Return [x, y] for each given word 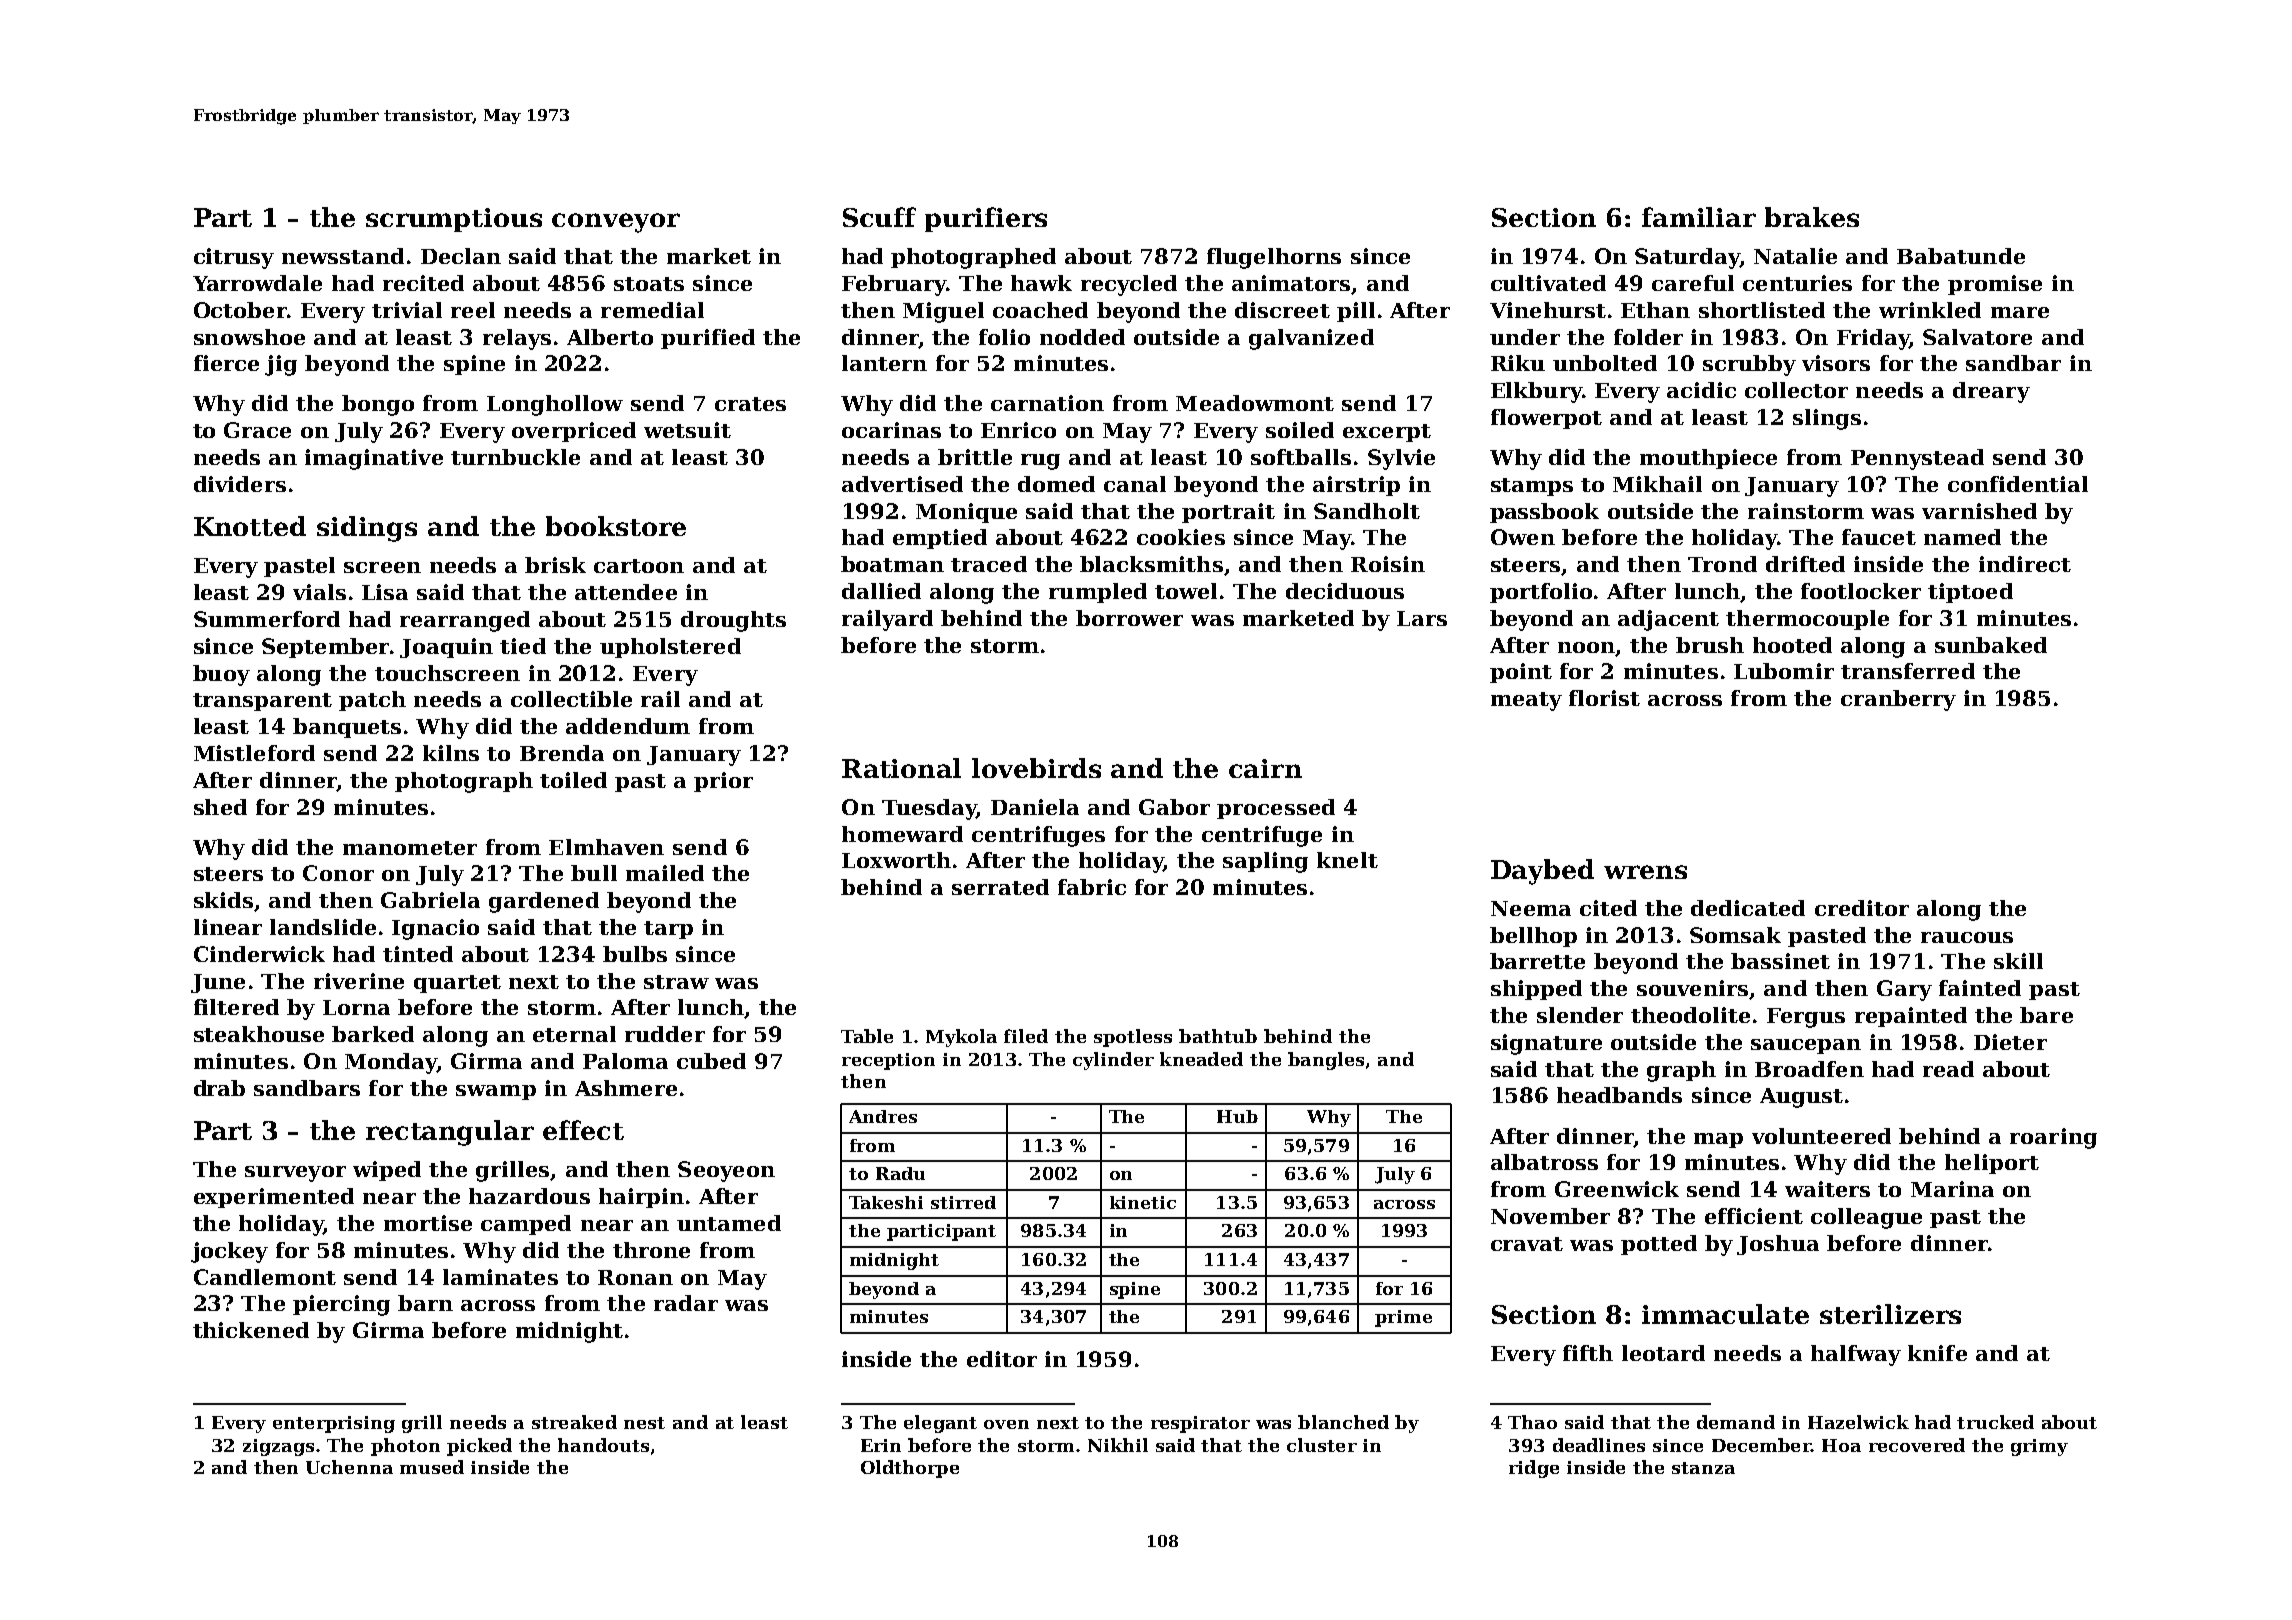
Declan [461, 256]
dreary [1991, 392]
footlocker [1861, 591]
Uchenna [349, 1467]
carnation [1047, 403]
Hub [1237, 1116]
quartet [457, 984]
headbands [1619, 1095]
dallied [881, 591]
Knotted [250, 526]
